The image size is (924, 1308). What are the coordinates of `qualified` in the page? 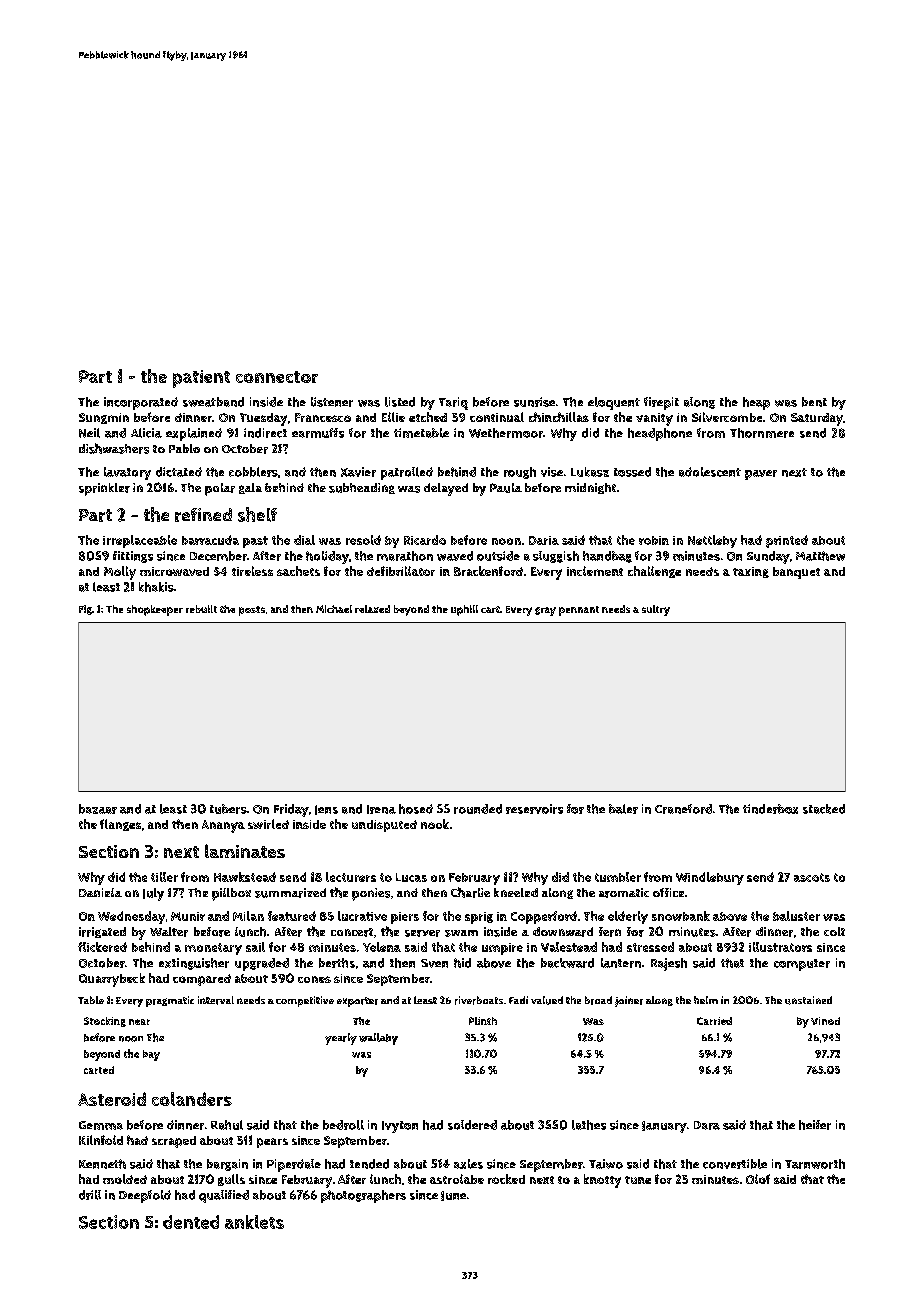 It's located at (224, 1196).
